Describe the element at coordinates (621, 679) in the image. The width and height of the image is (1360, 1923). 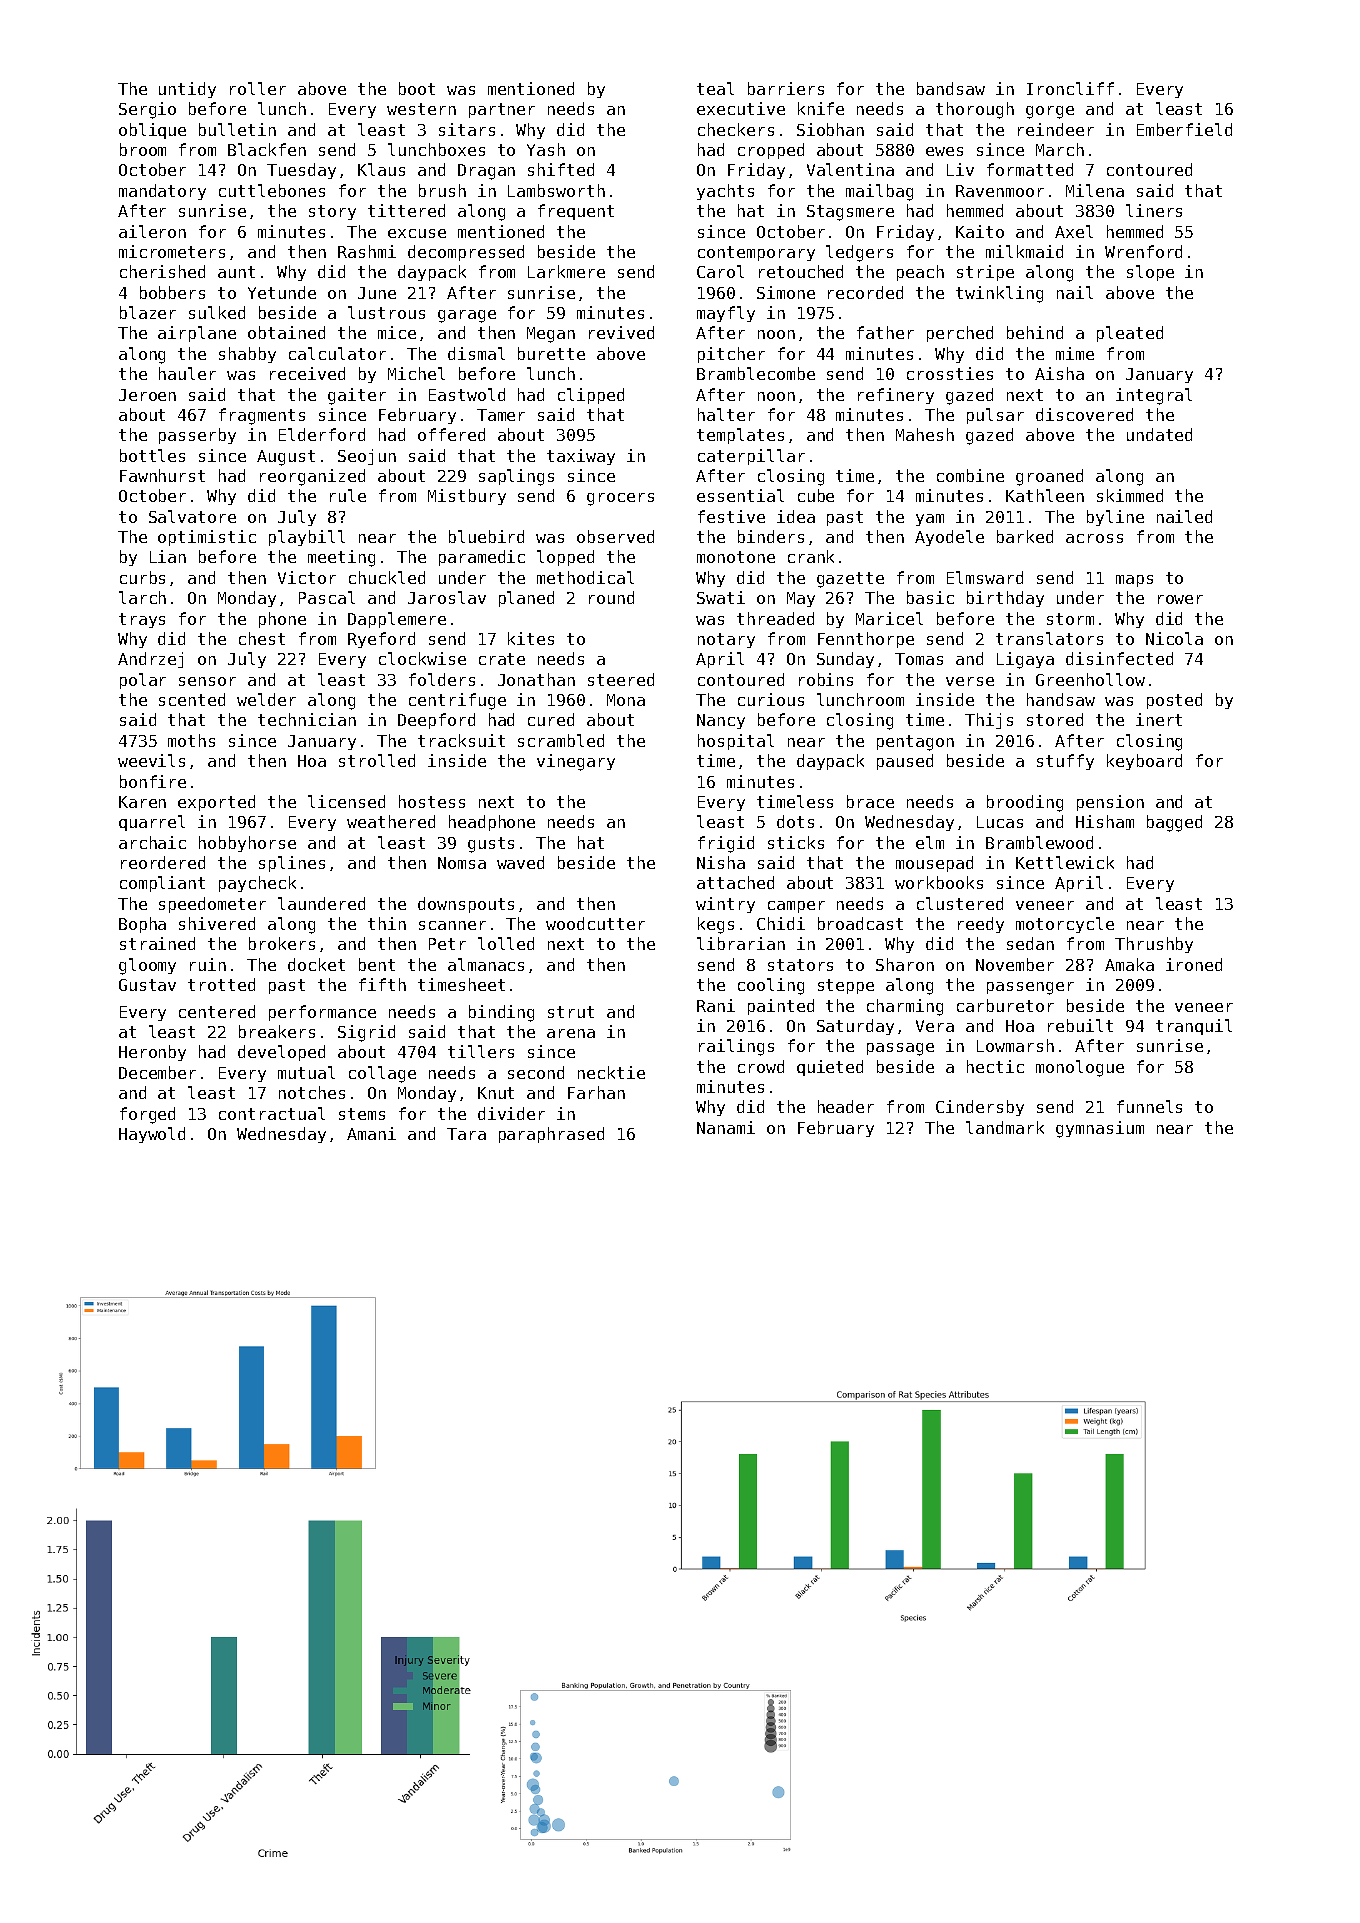
I see `steered` at that location.
